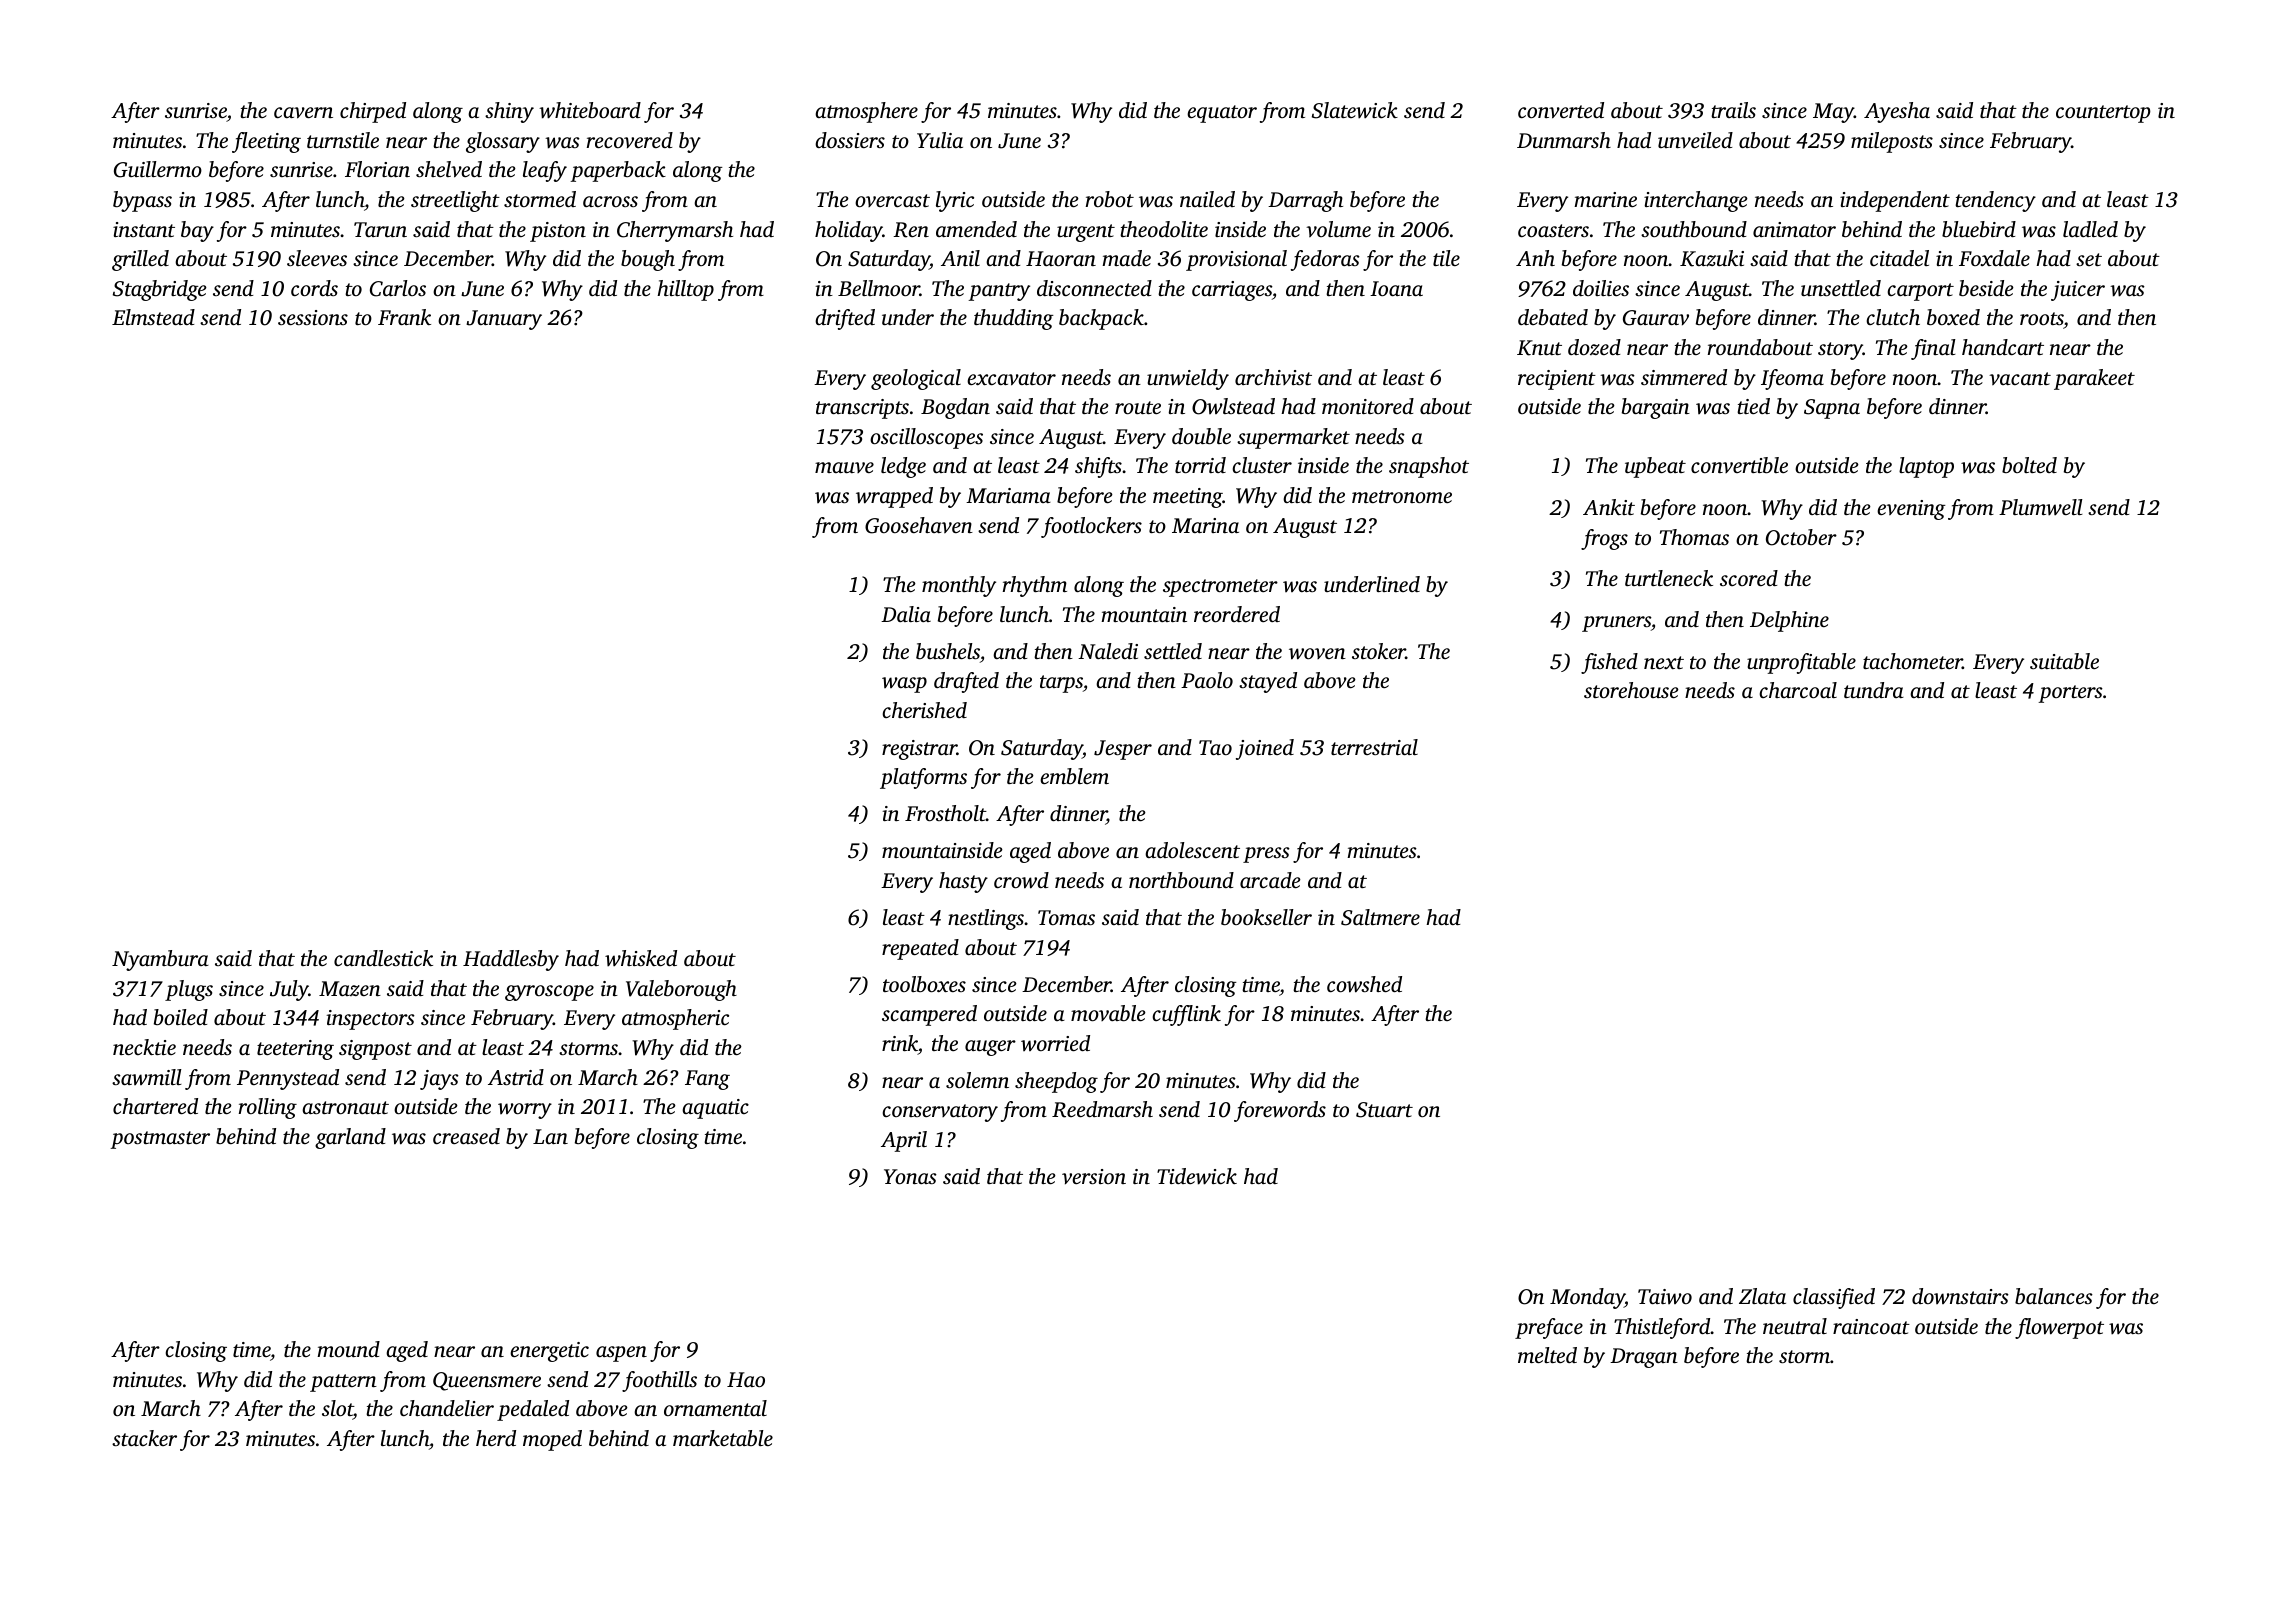 The image size is (2292, 1620). What do you see at coordinates (2103, 114) in the screenshot?
I see `countertop` at bounding box center [2103, 114].
